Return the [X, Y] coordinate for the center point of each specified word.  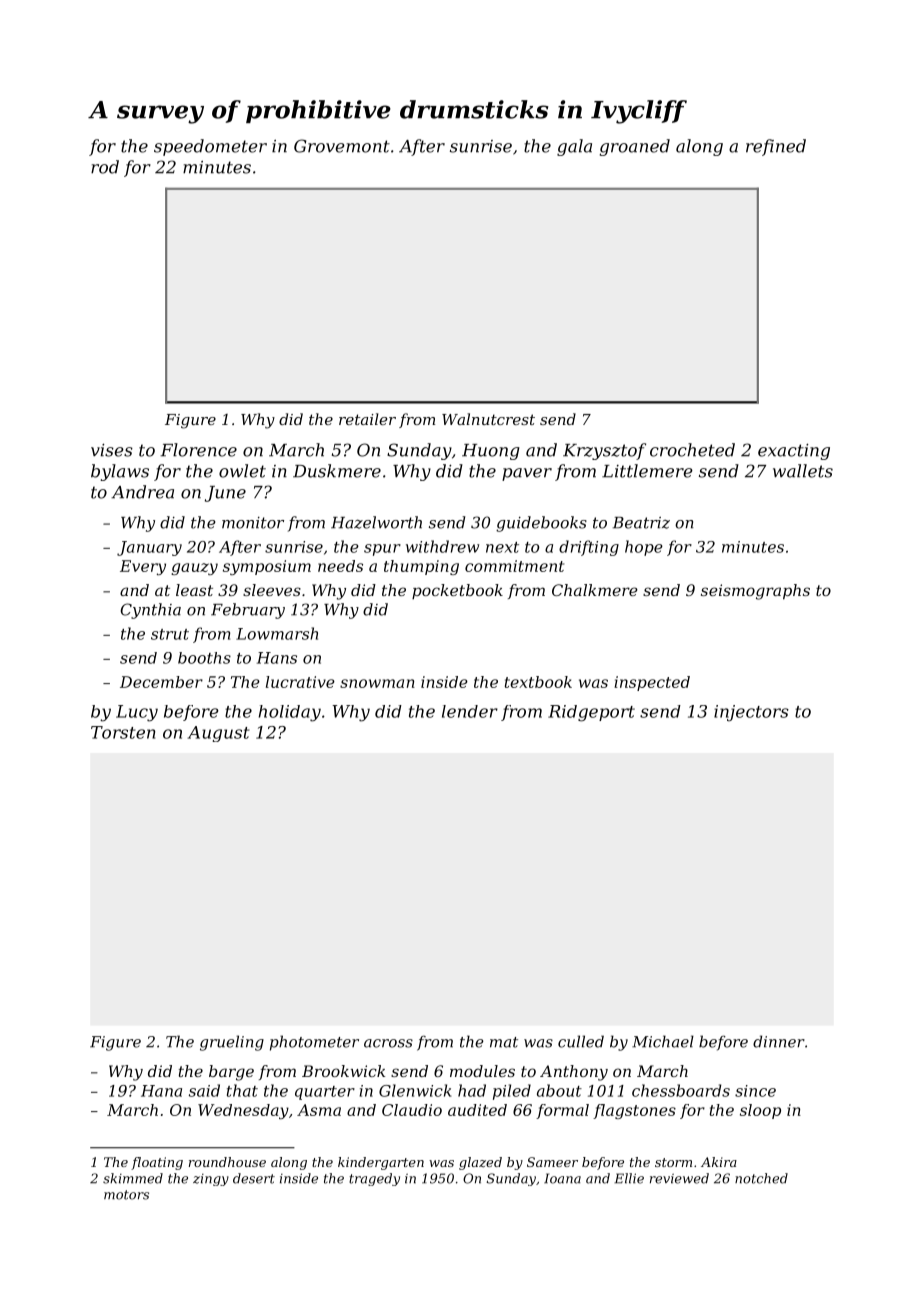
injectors [751, 713]
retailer [367, 419]
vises [112, 450]
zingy [211, 1180]
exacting [794, 452]
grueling [232, 1043]
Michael [663, 1041]
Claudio [412, 1110]
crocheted [692, 450]
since [755, 1091]
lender [470, 711]
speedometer [210, 147]
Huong [491, 452]
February [248, 611]
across [388, 1043]
